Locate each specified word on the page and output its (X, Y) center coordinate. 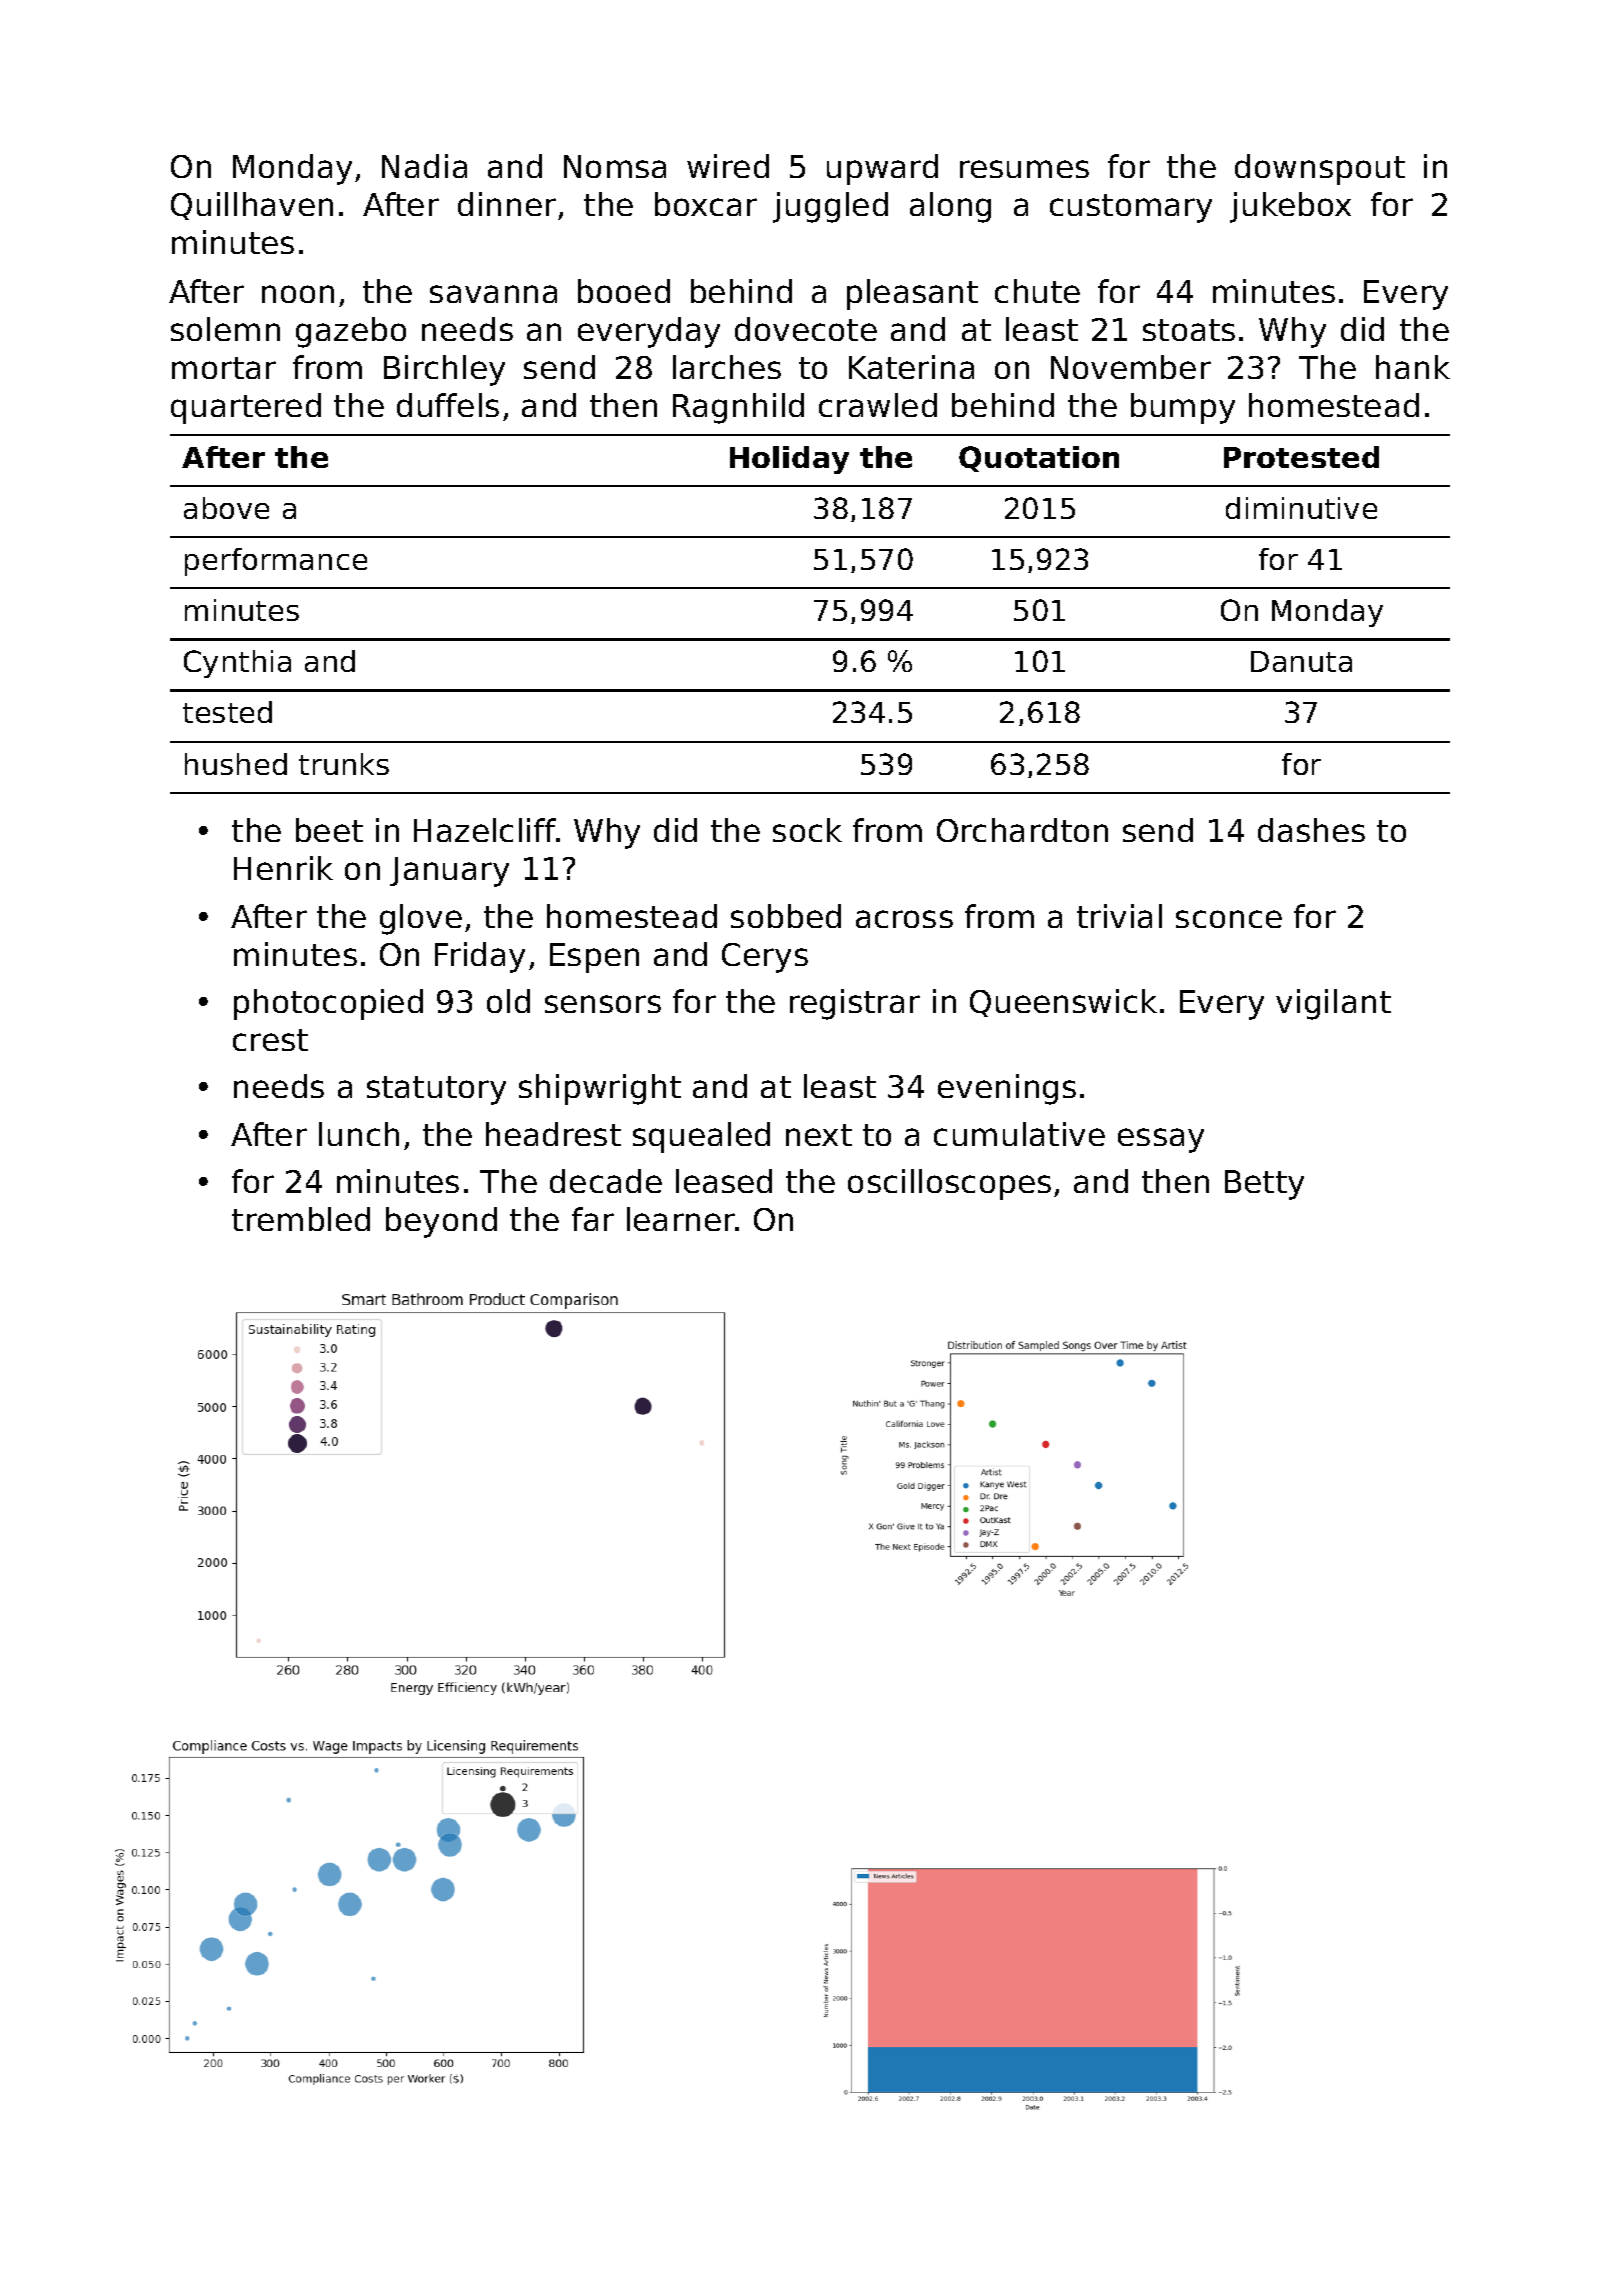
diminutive (1301, 508)
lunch (359, 1134)
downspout (1320, 169)
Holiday (789, 460)
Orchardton (1022, 830)
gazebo (351, 332)
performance (276, 562)
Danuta (1301, 661)
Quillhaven (252, 206)
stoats (1189, 330)
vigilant (1333, 1004)
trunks (344, 764)
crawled (878, 405)
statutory (436, 1090)
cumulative (1019, 1134)
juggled (830, 207)
